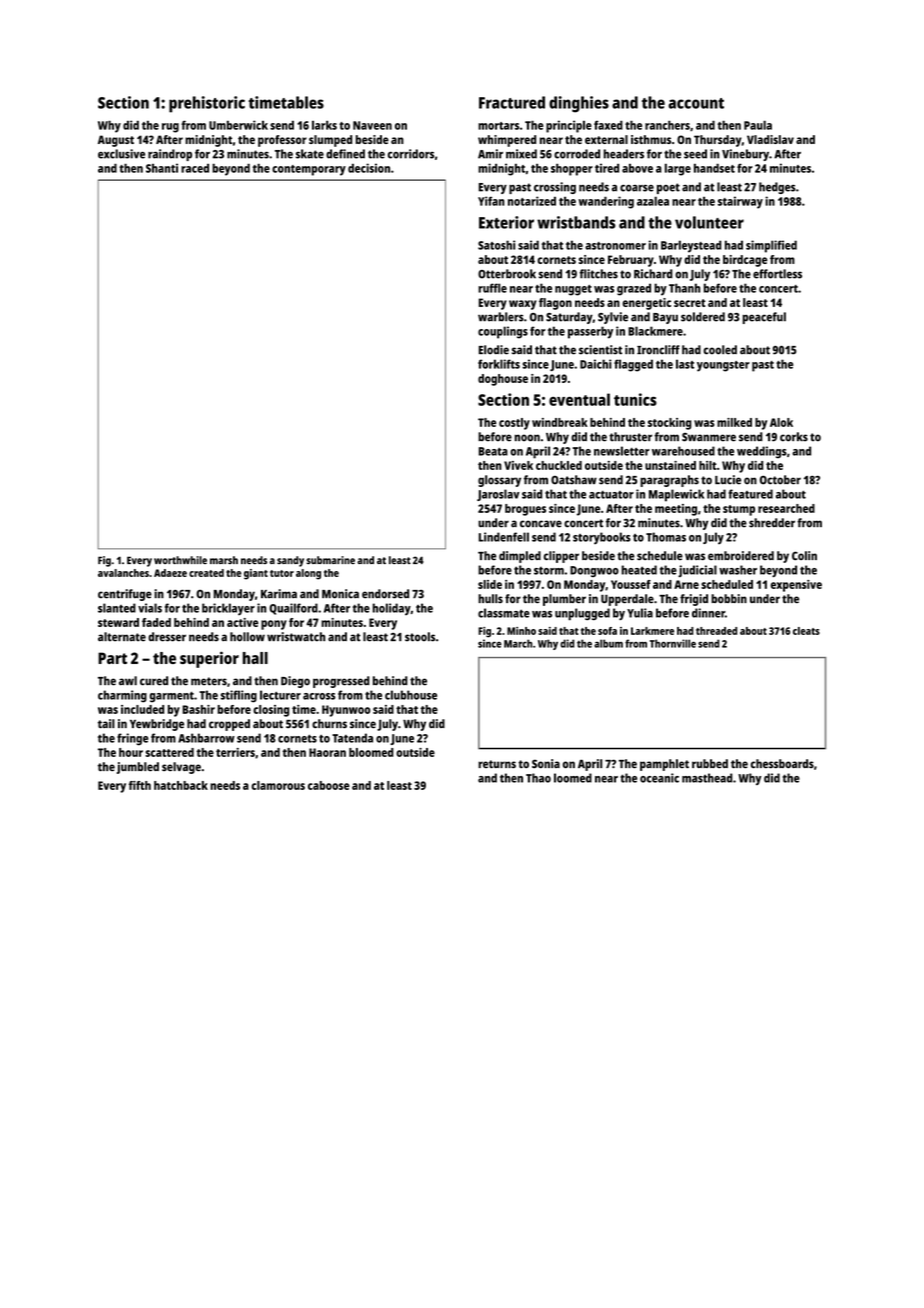 Image resolution: width=924 pixels, height=1308 pixels. What do you see at coordinates (577, 154) in the page?
I see `corroded` at bounding box center [577, 154].
